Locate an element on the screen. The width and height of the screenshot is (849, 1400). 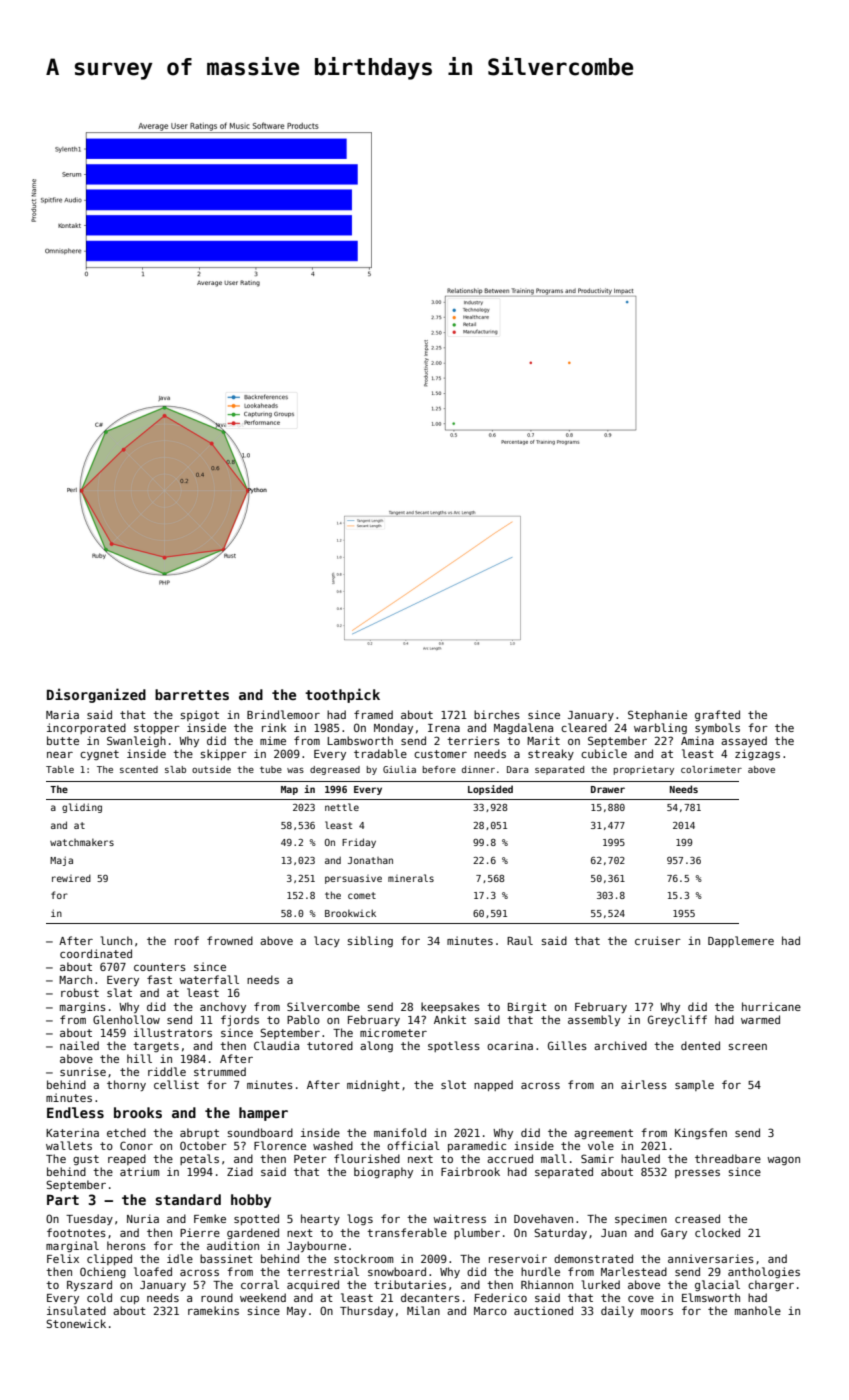
Jonathan is located at coordinates (370, 860).
